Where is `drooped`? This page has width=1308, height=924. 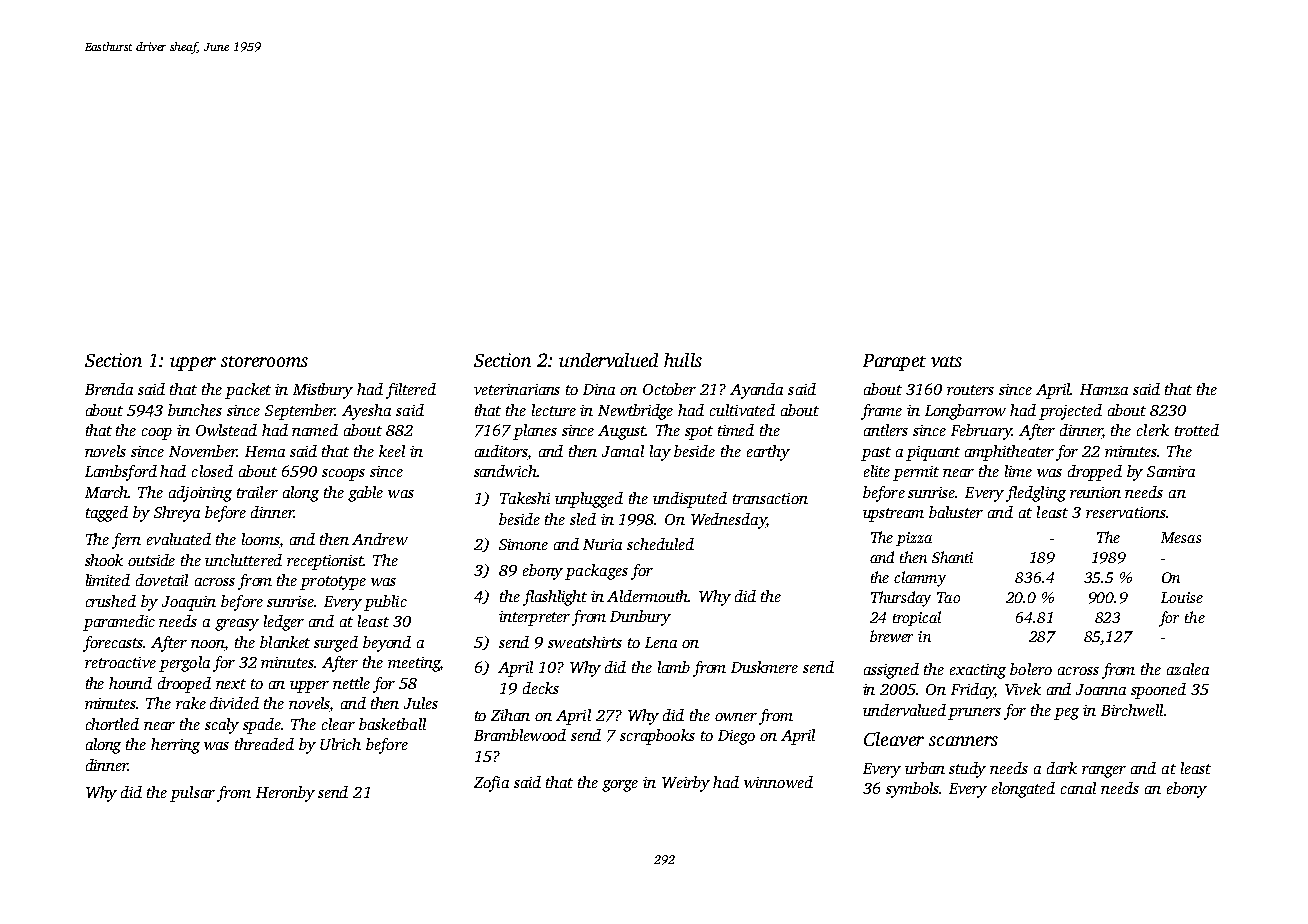 drooped is located at coordinates (184, 685).
